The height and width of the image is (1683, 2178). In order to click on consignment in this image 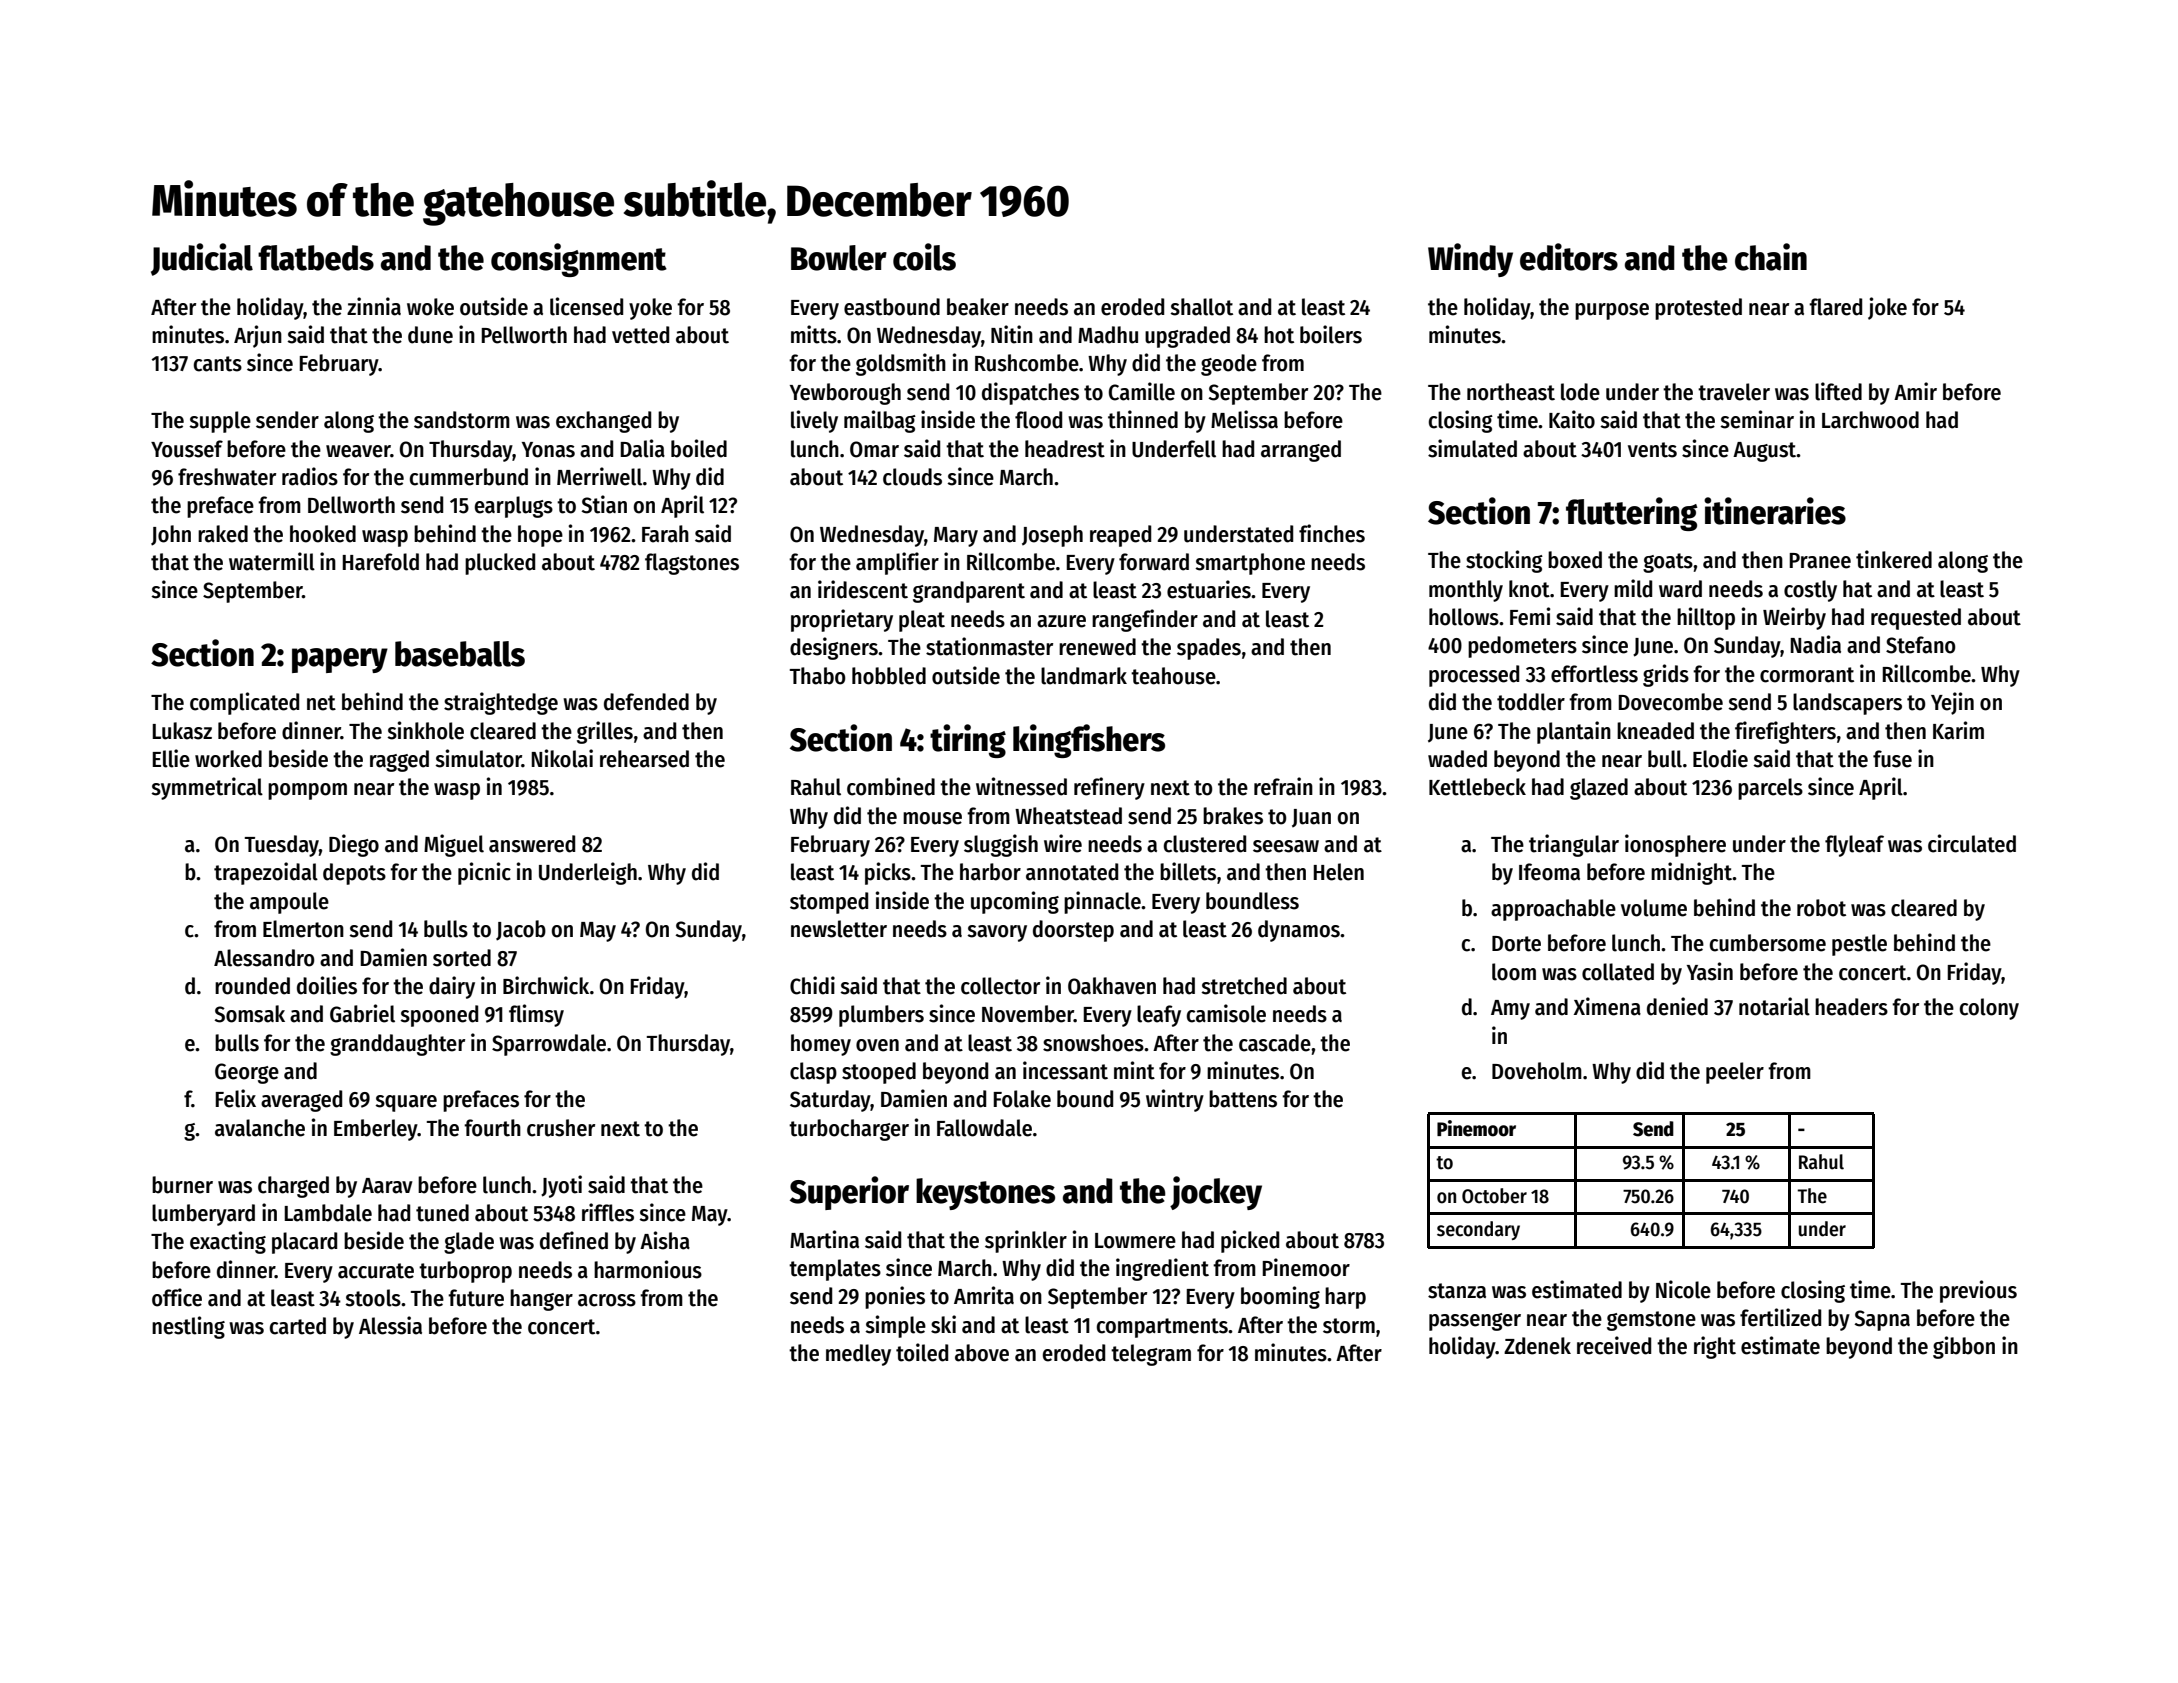, I will do `click(579, 260)`.
